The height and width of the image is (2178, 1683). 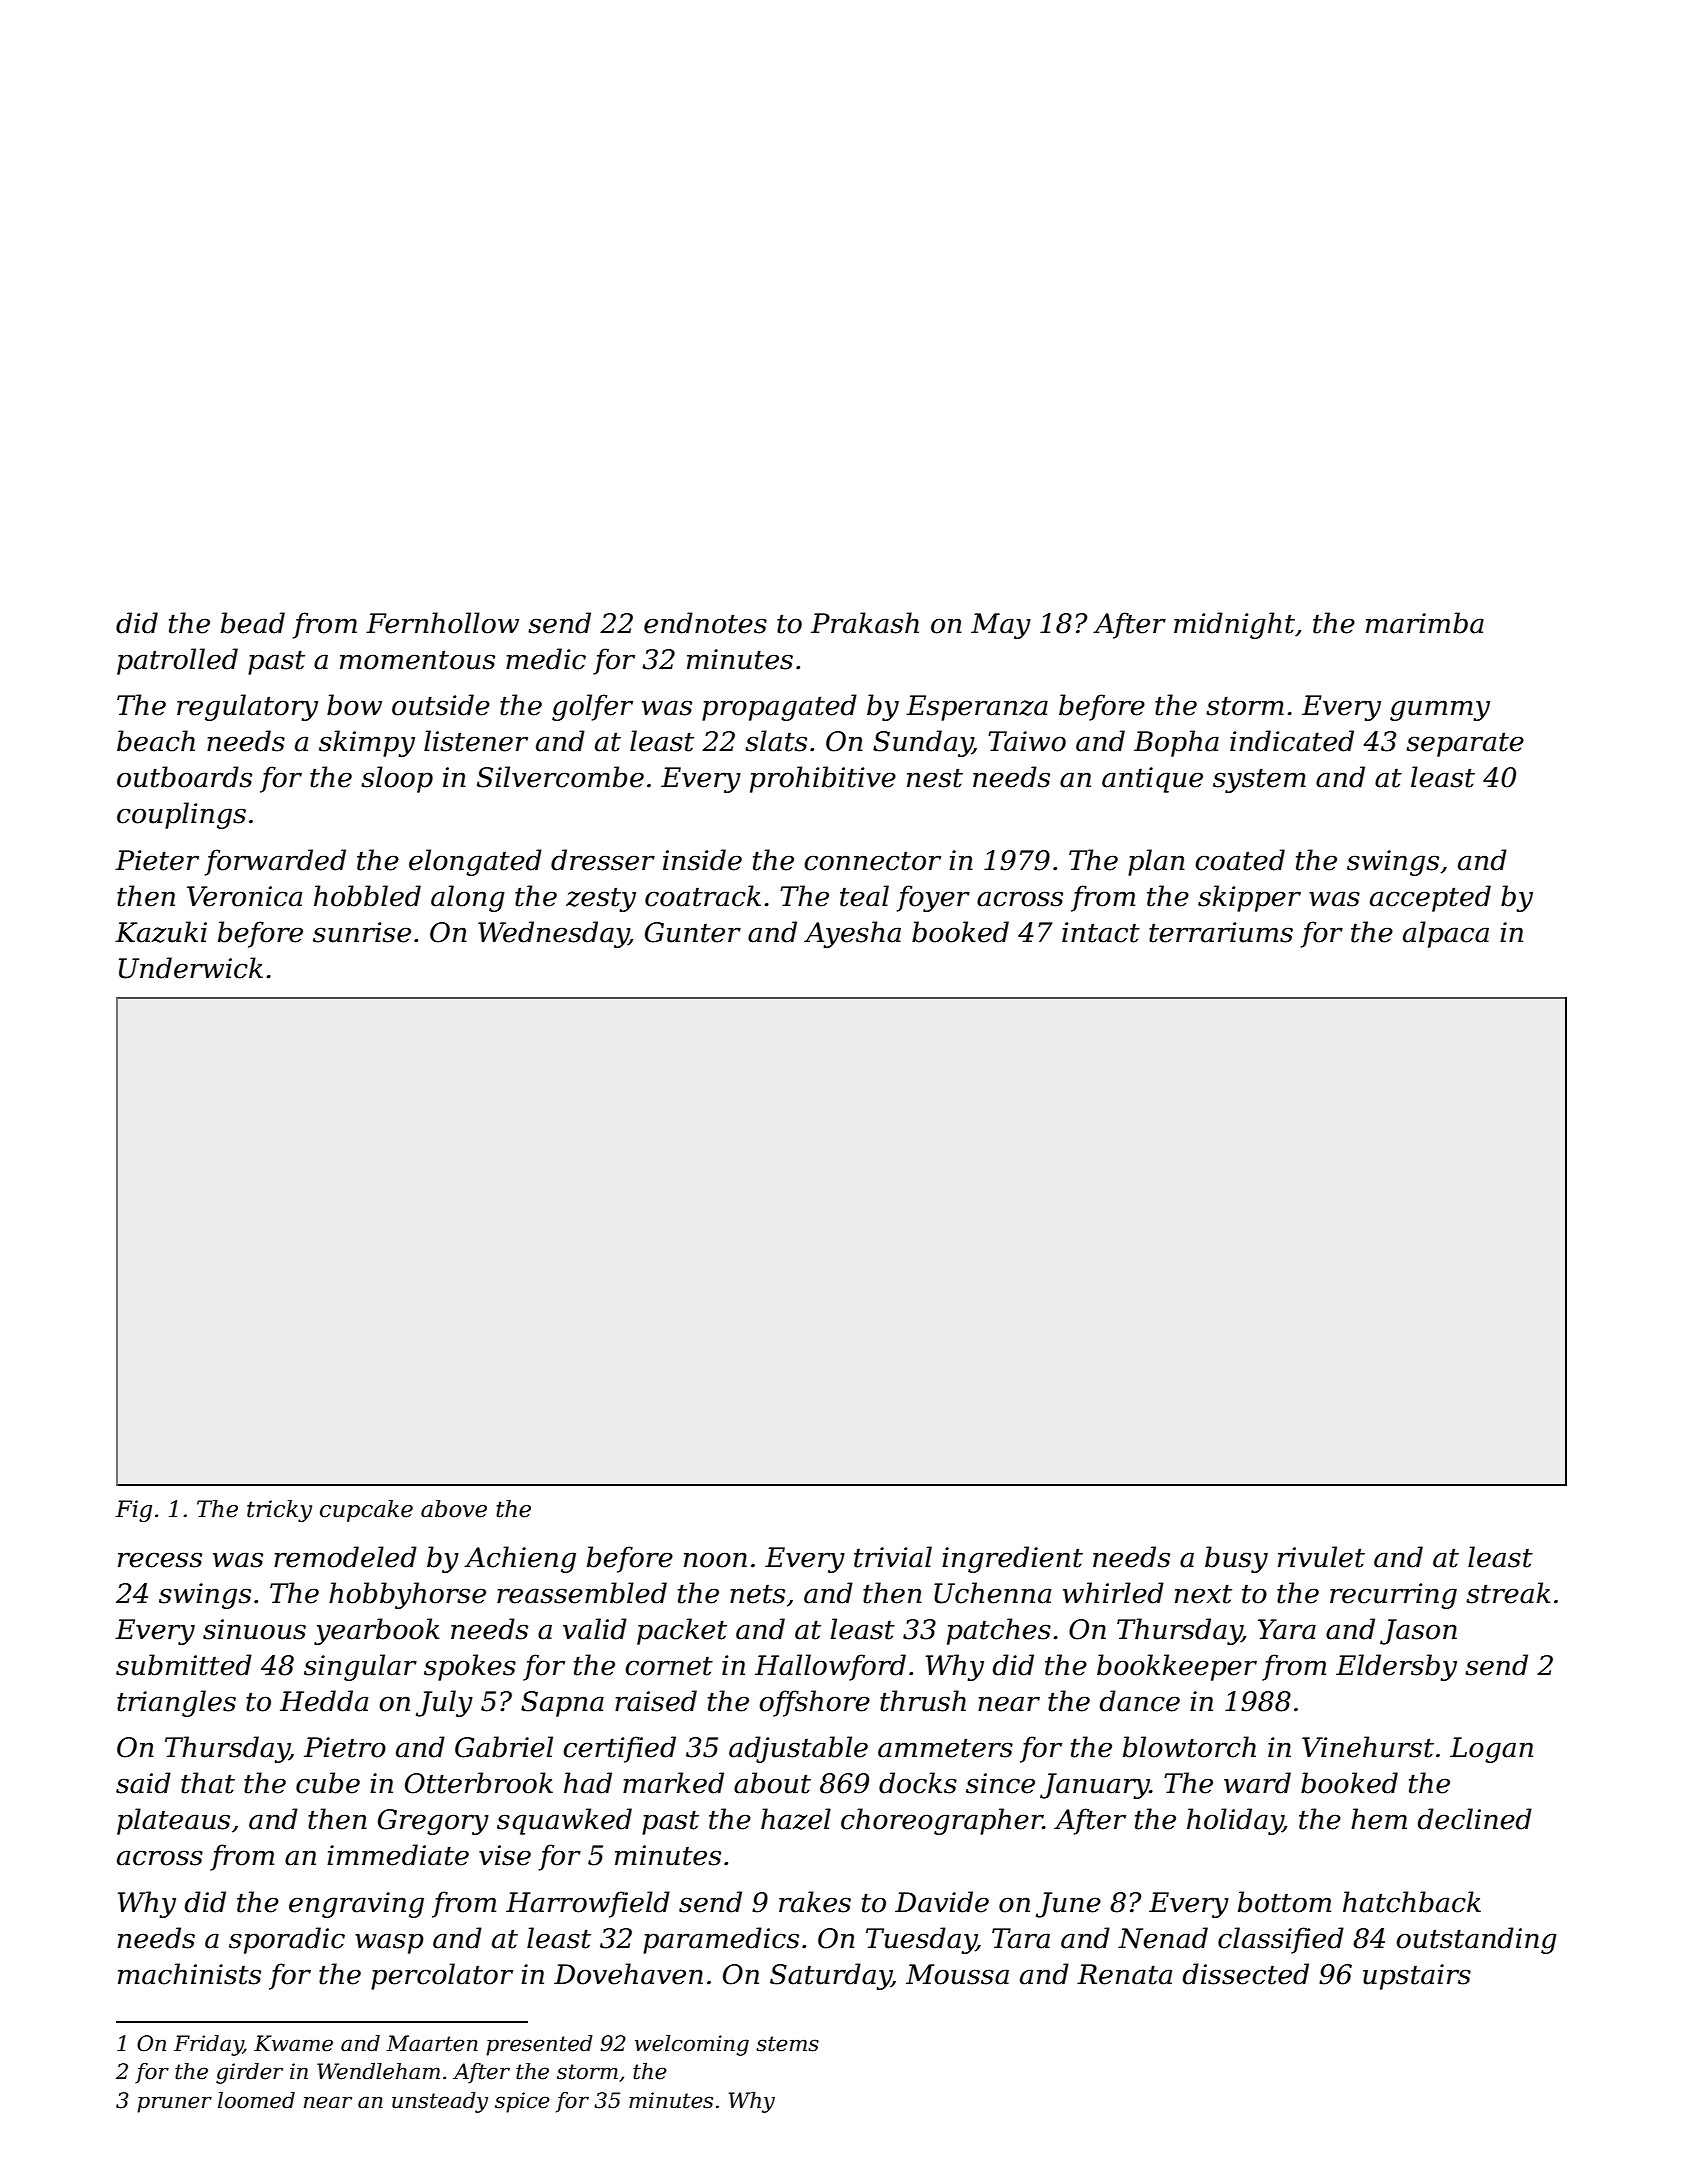 What do you see at coordinates (253, 623) in the image?
I see `bead` at bounding box center [253, 623].
